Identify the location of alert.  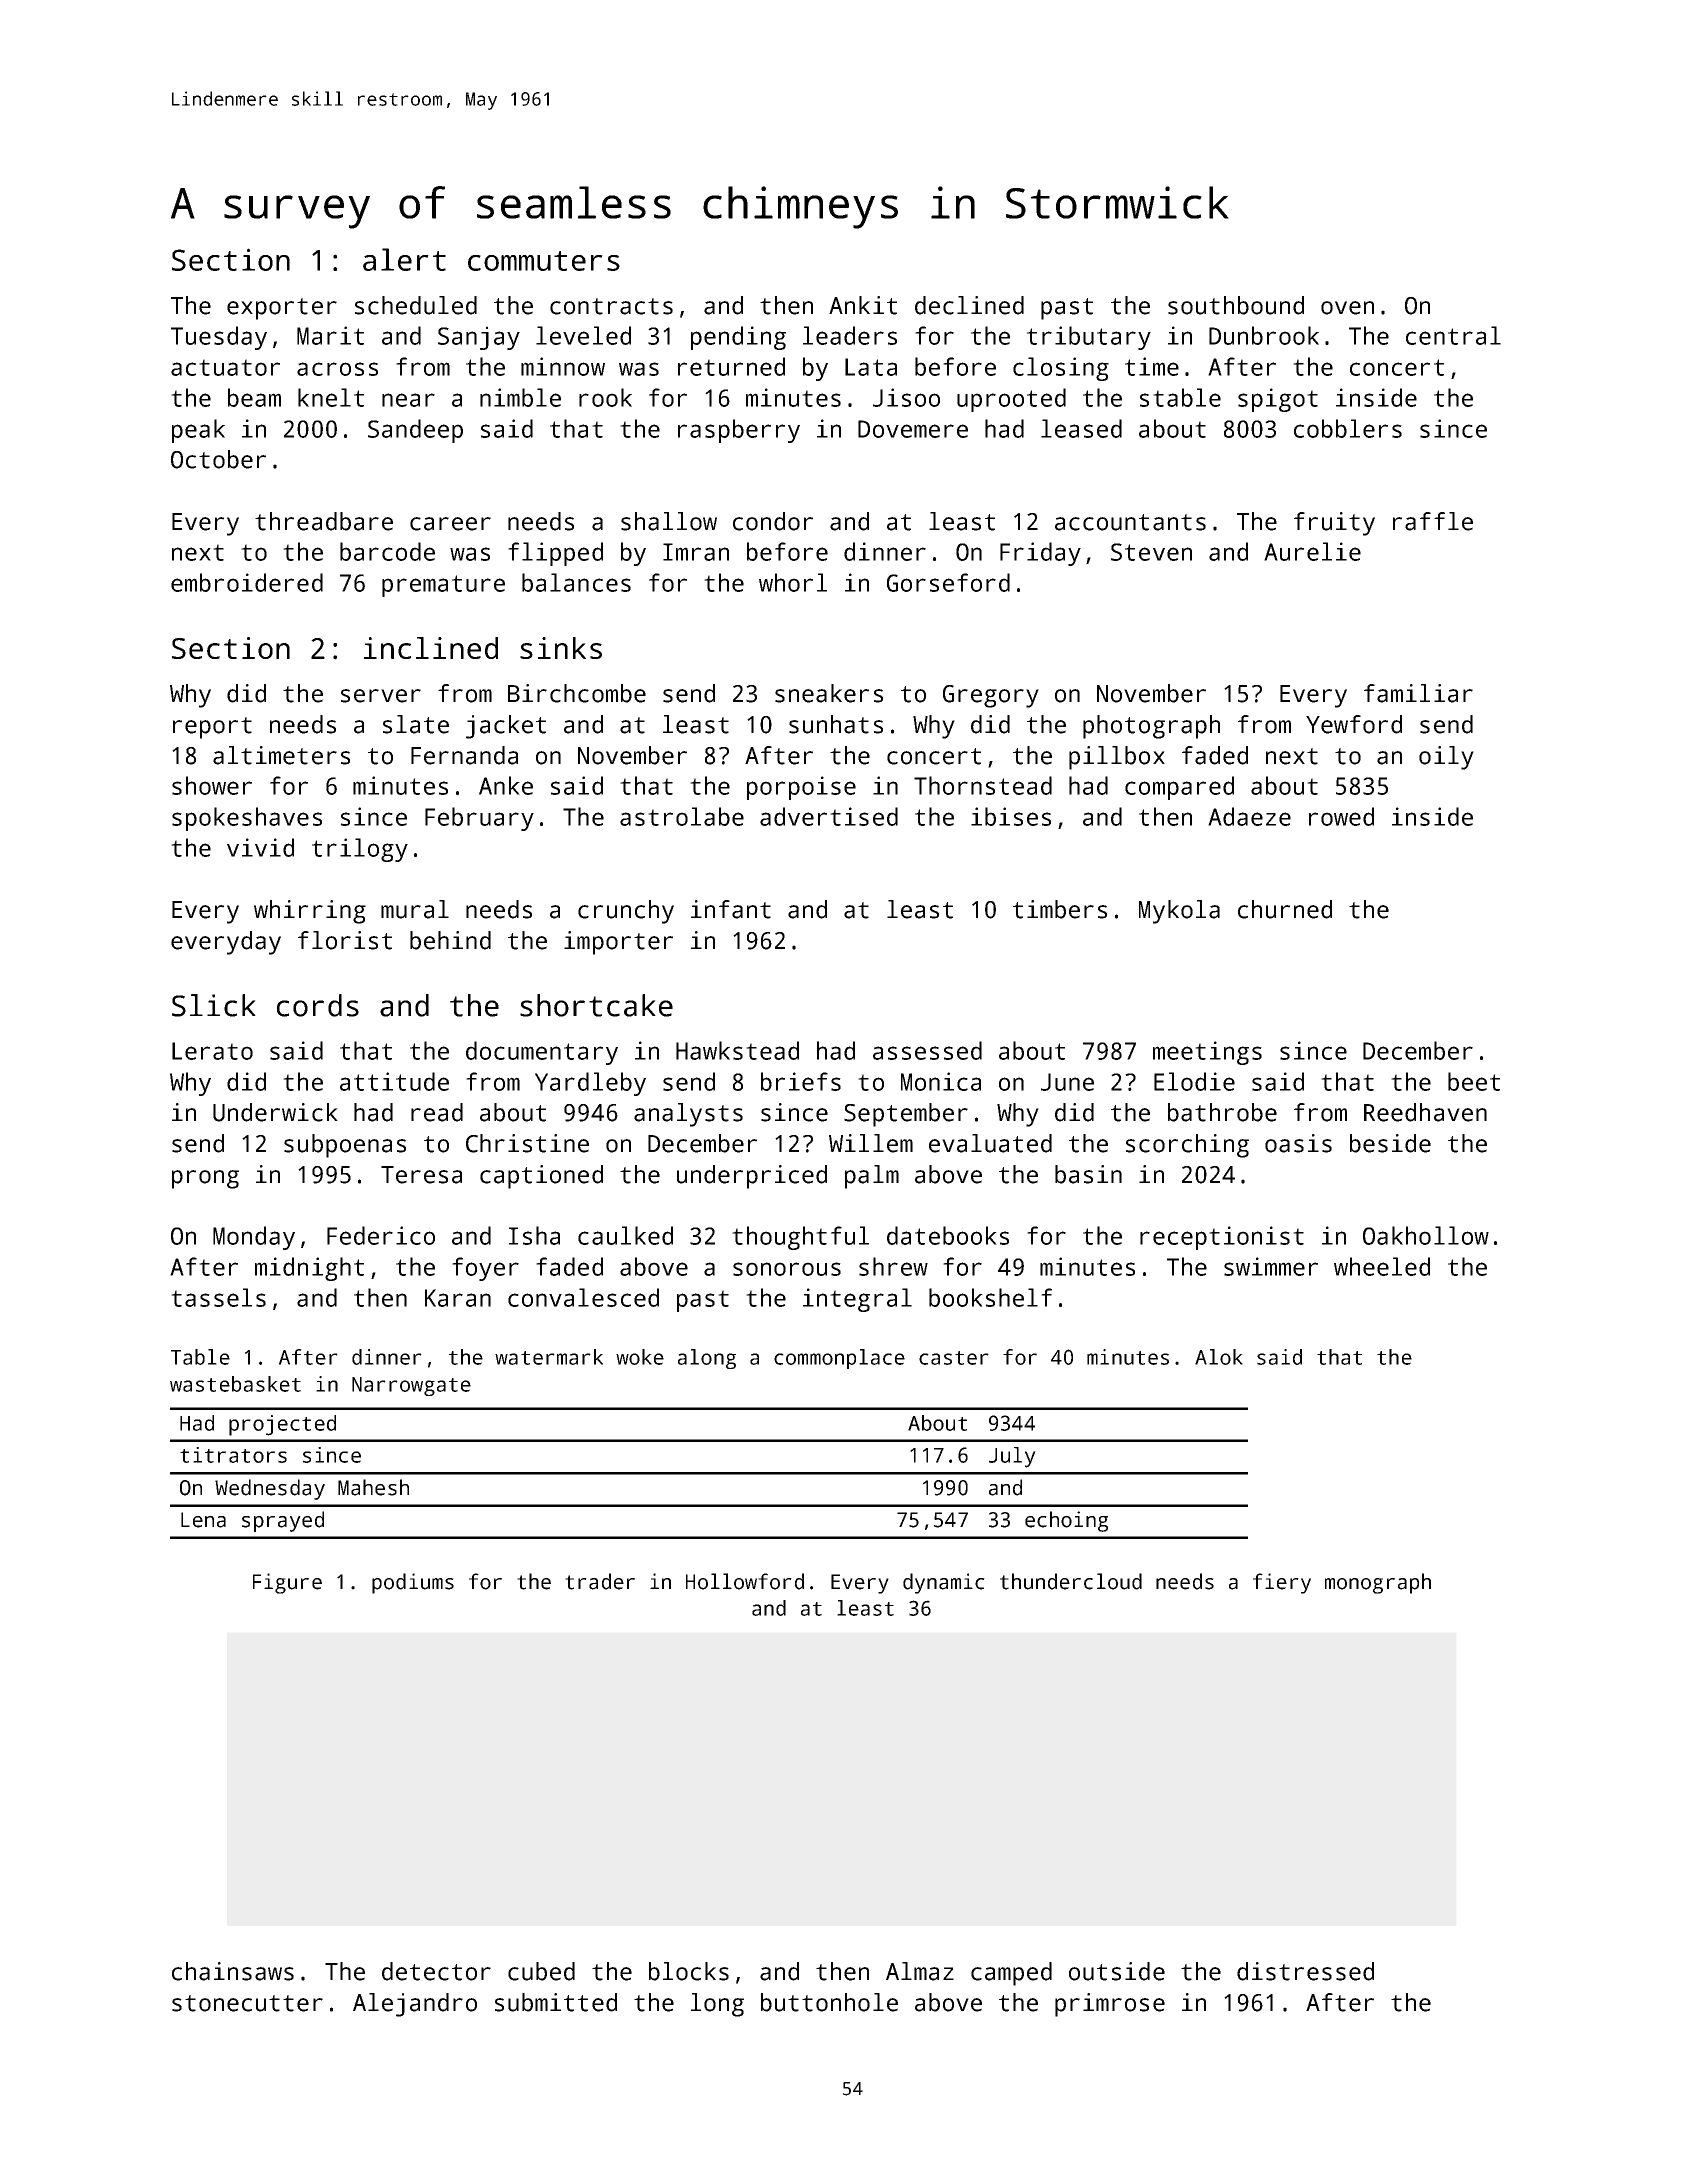
(404, 259).
